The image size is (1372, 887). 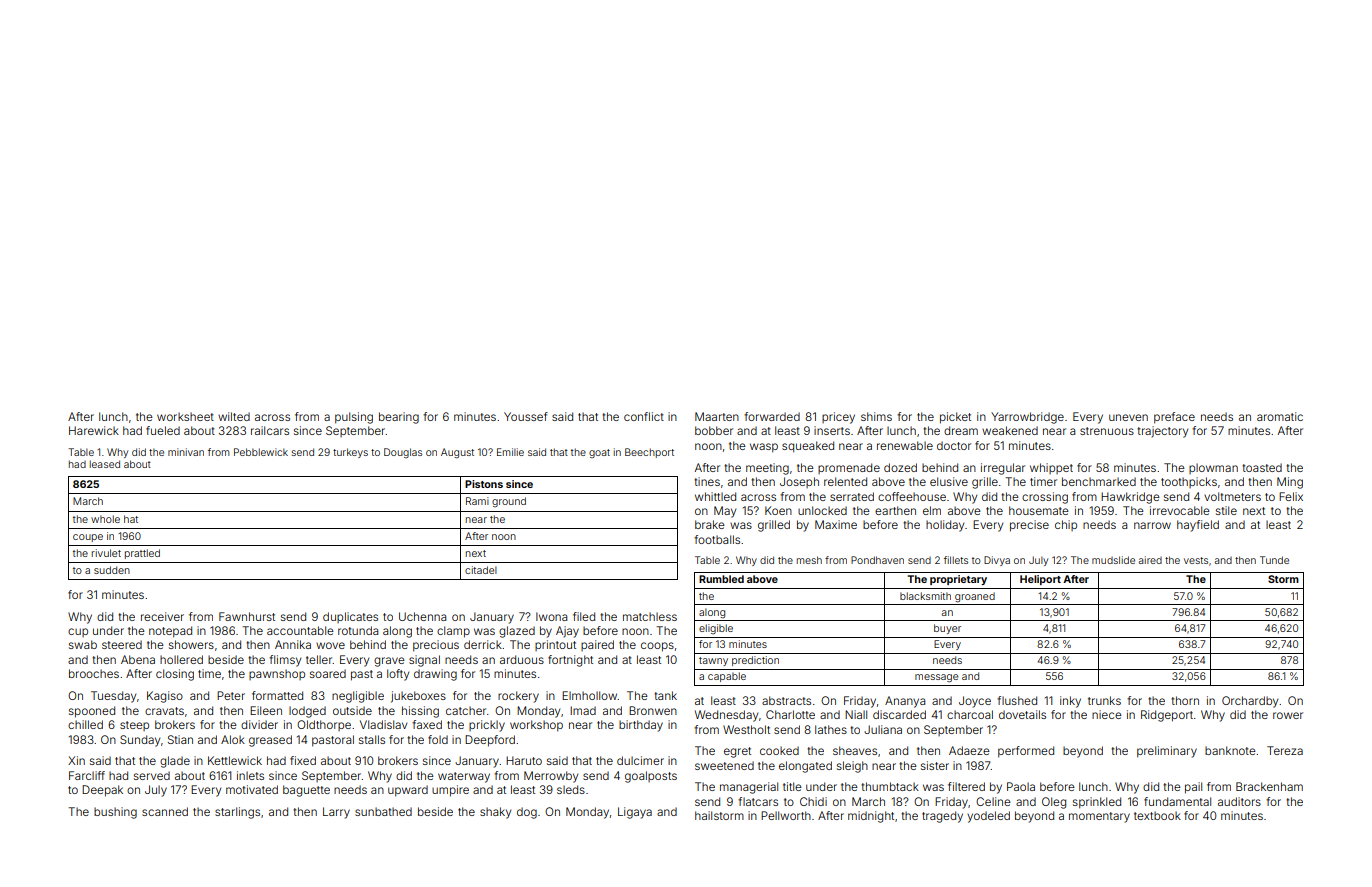 I want to click on plowman, so click(x=1213, y=468).
